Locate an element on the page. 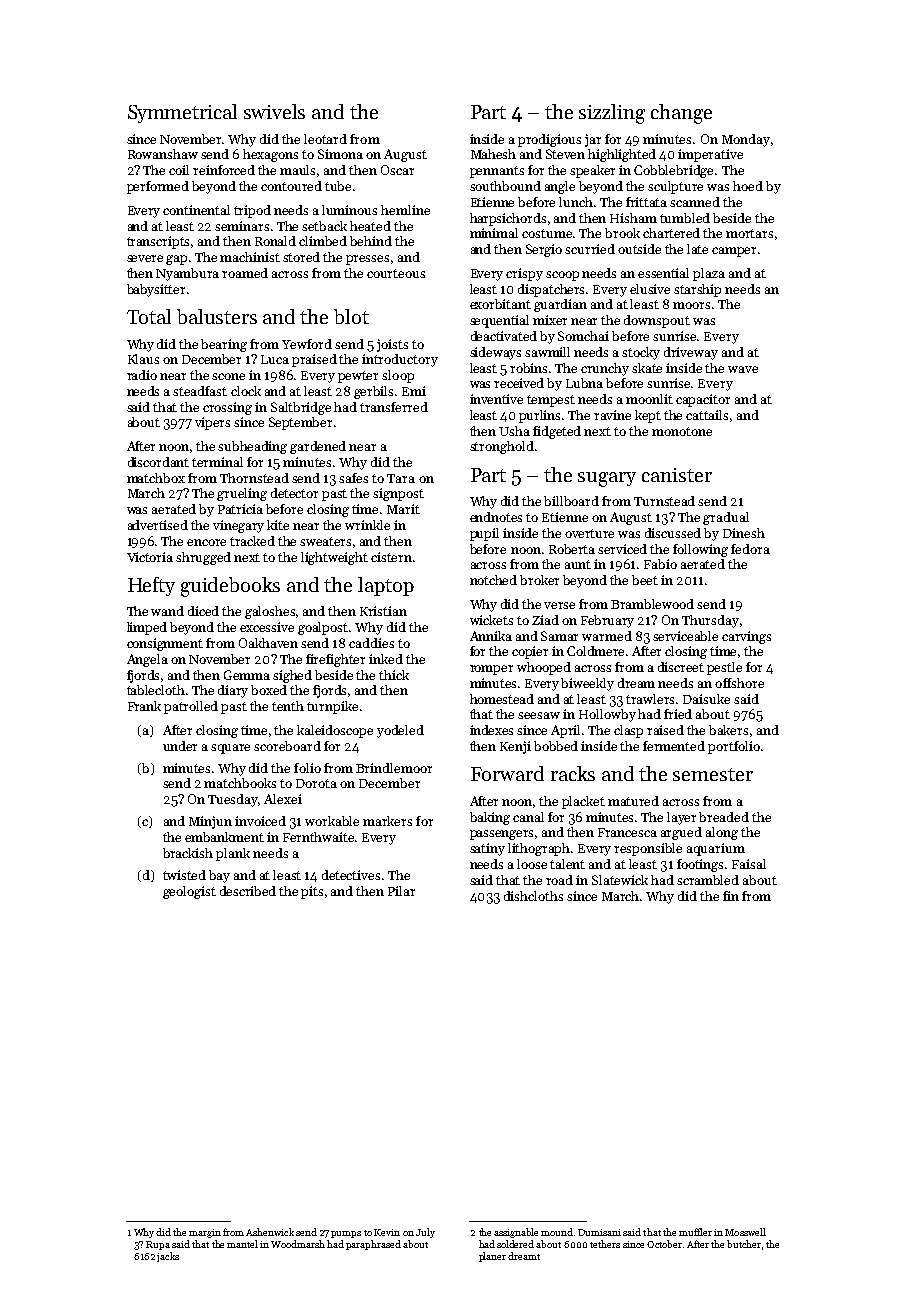  scoreboard is located at coordinates (287, 746).
